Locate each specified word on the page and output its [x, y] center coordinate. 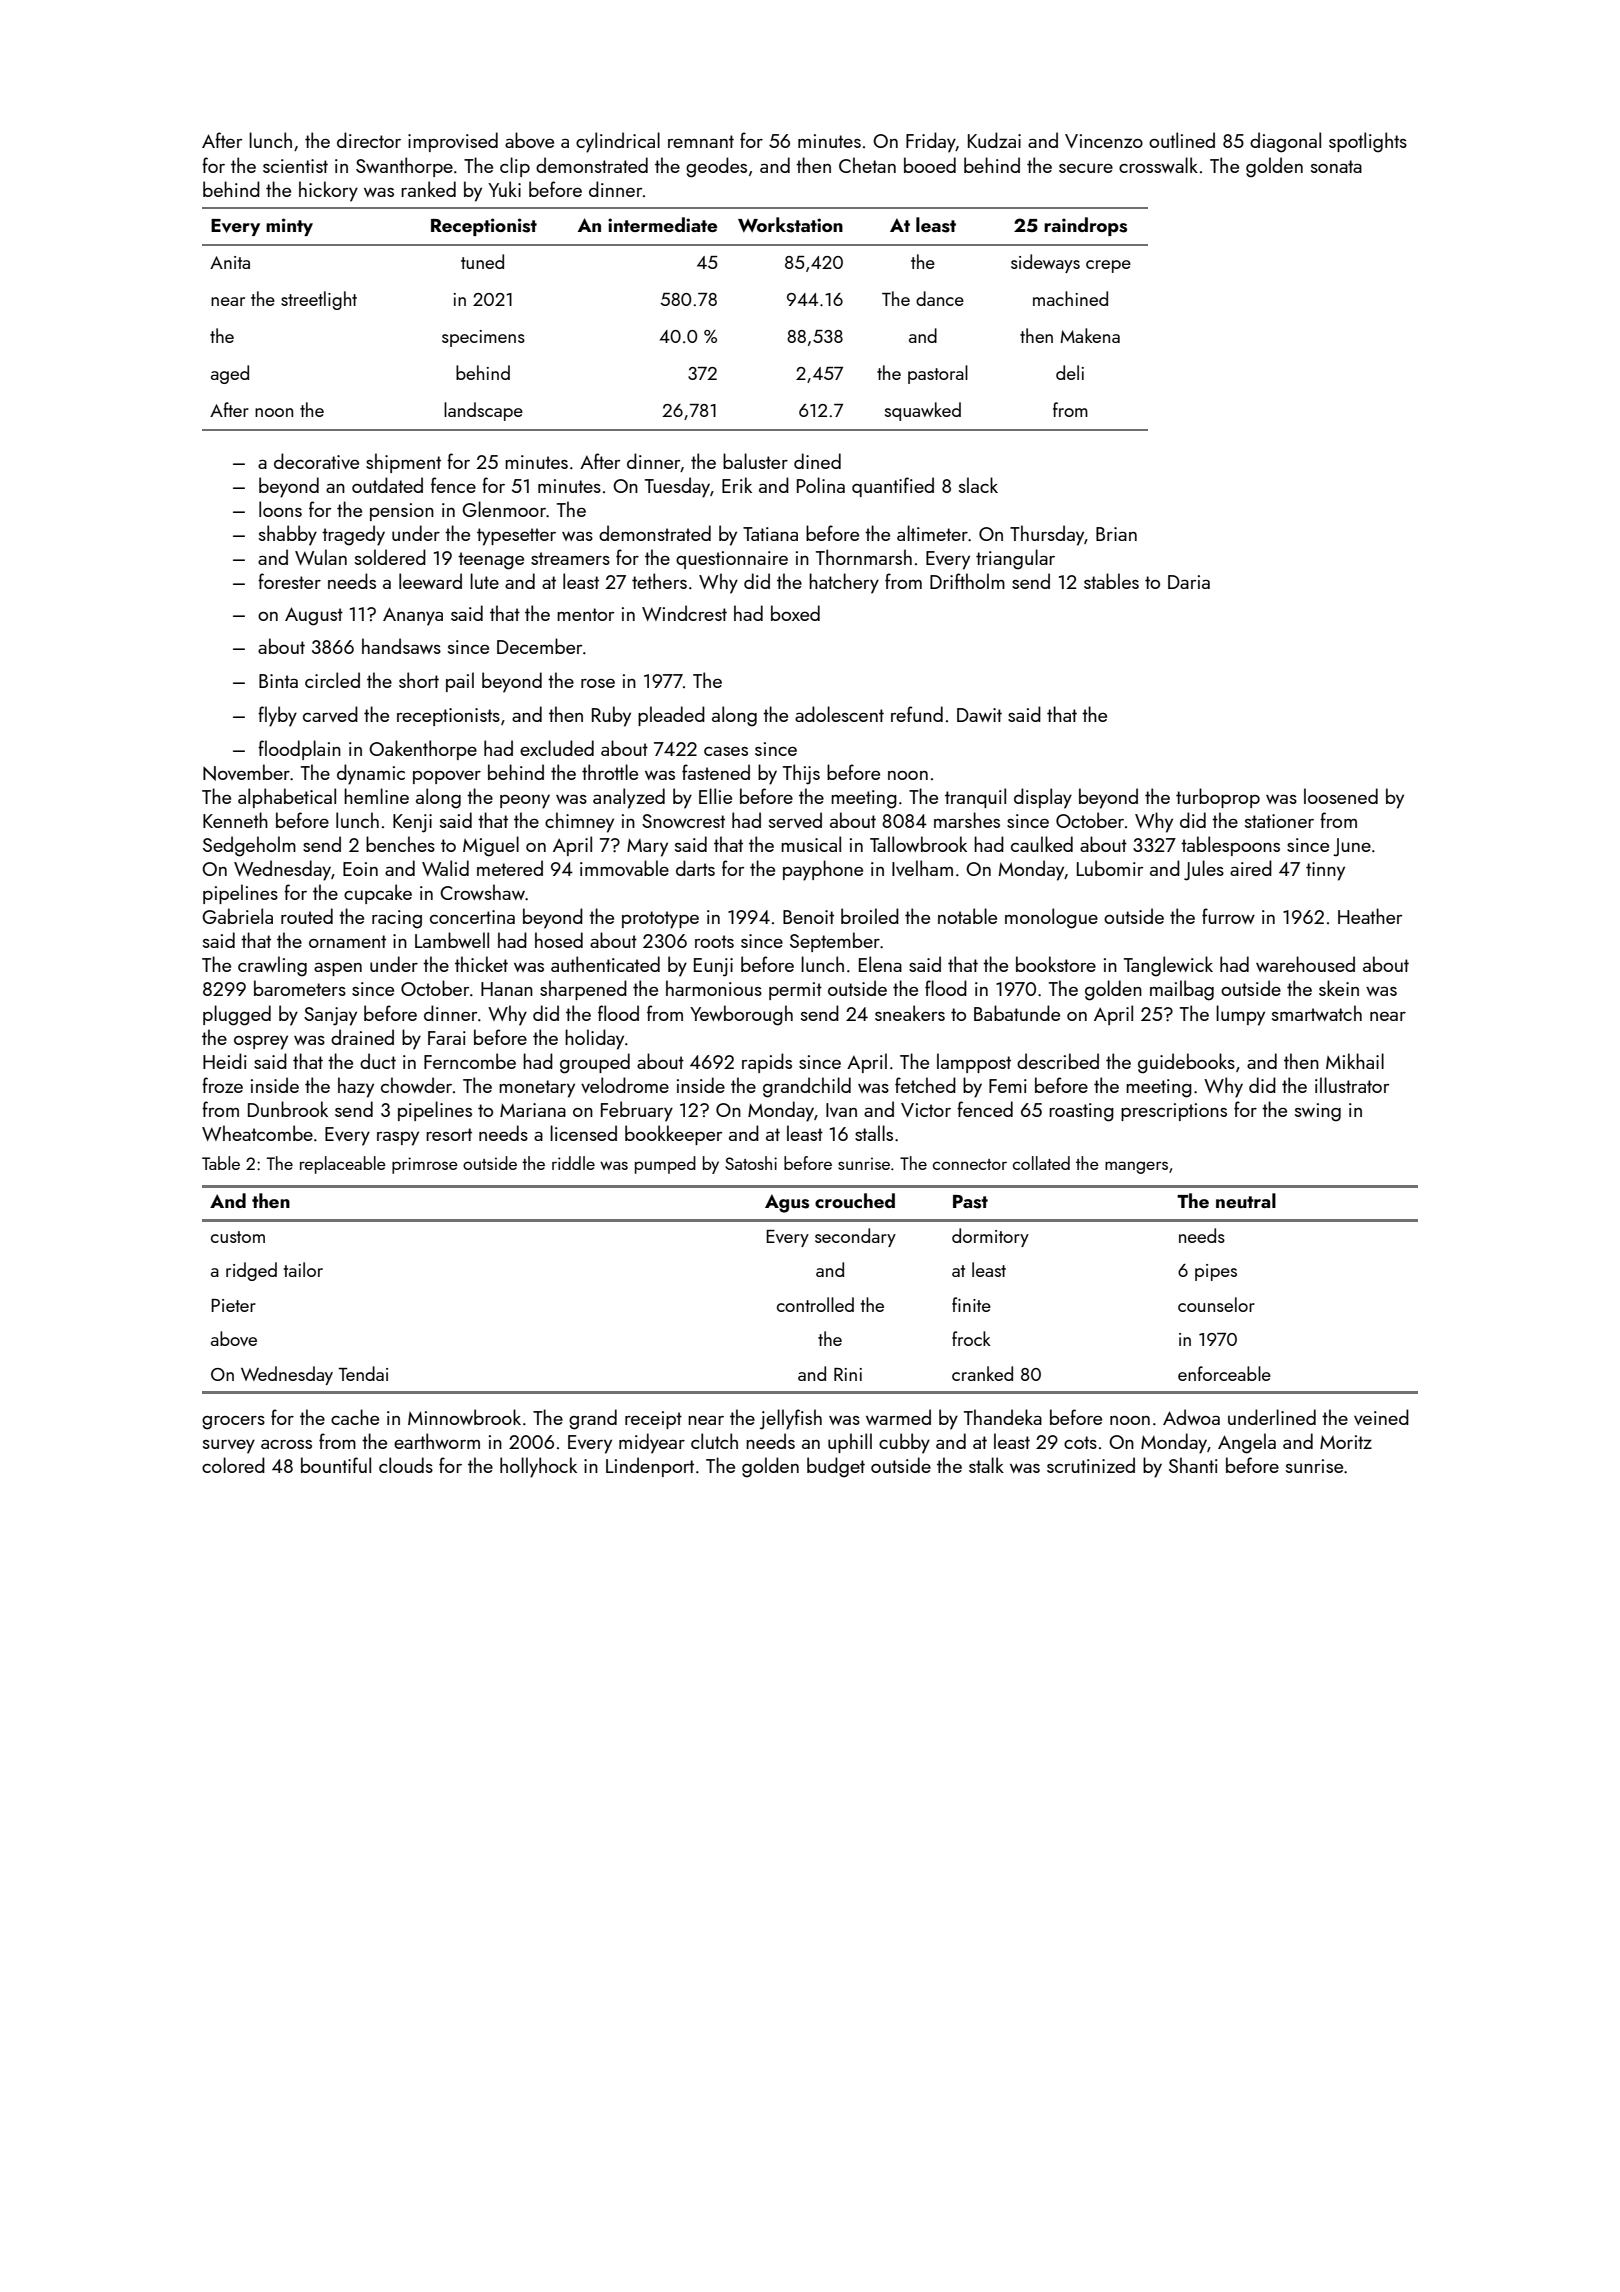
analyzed [629, 798]
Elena [880, 964]
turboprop [1218, 798]
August [314, 616]
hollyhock [538, 1467]
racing [397, 919]
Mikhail [1355, 1061]
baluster [755, 461]
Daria [1189, 582]
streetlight [319, 300]
